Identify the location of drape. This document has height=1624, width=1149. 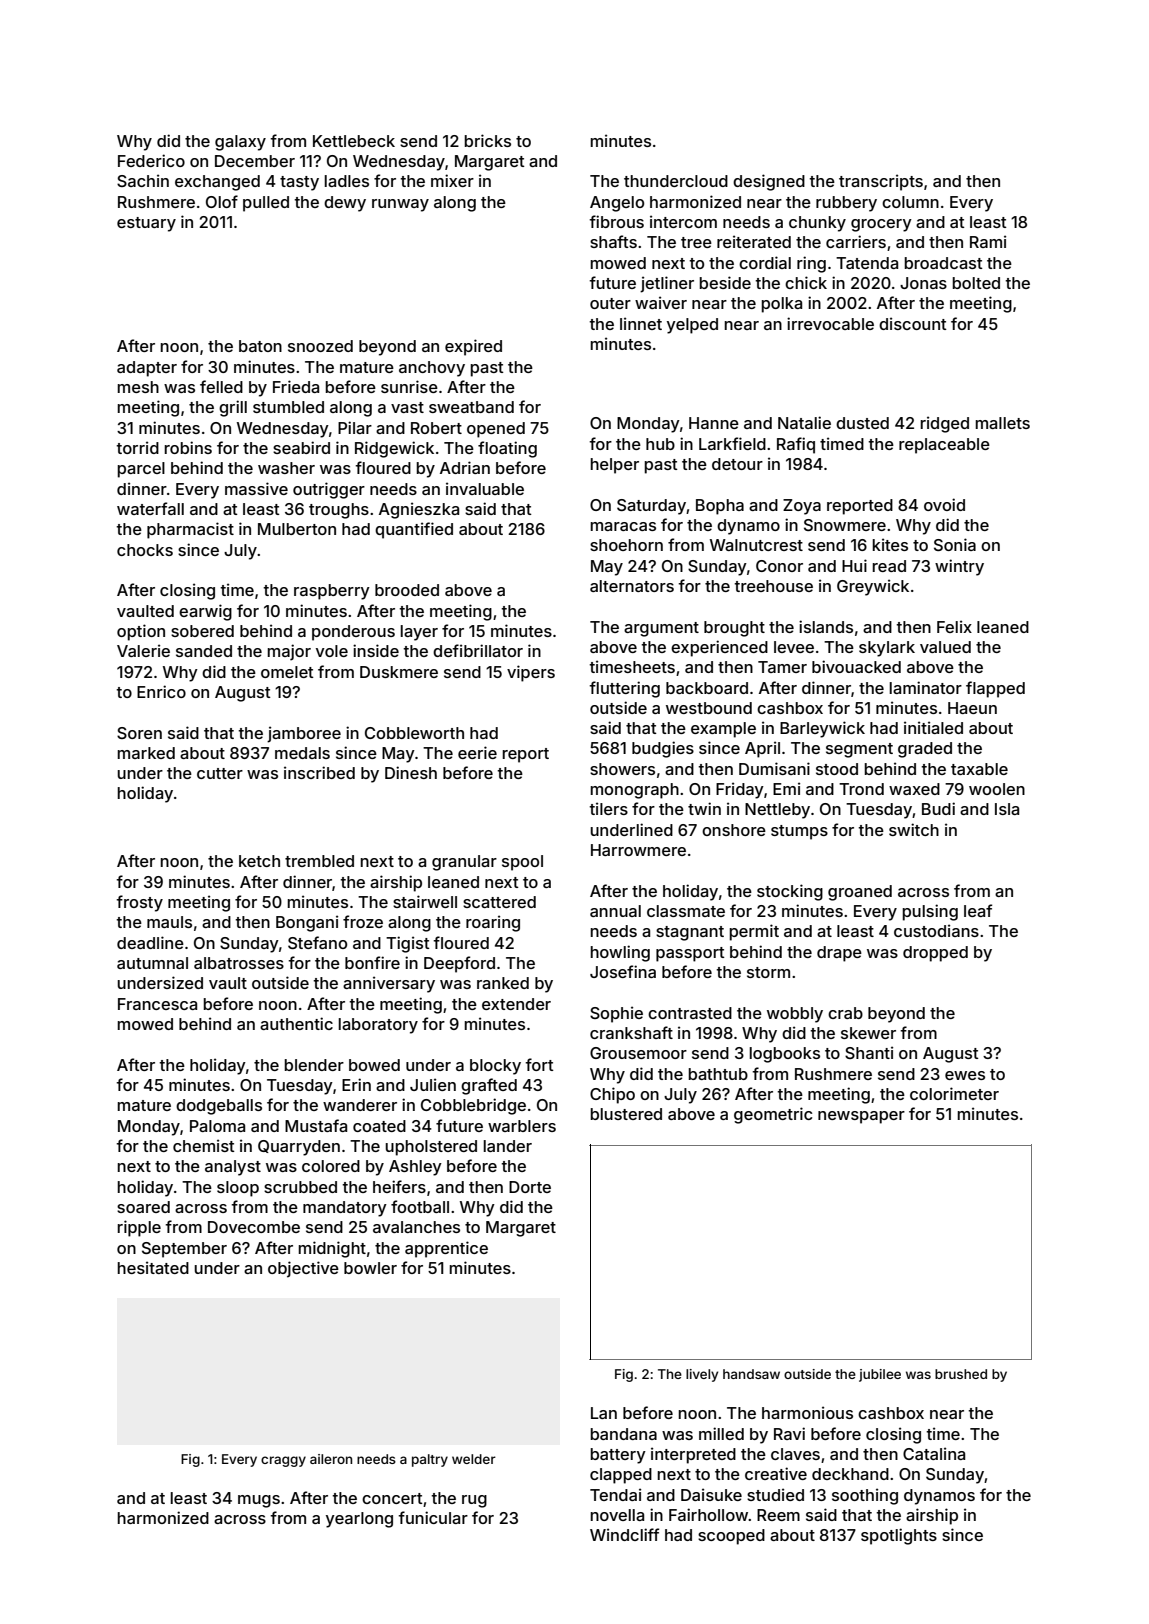
(839, 954).
